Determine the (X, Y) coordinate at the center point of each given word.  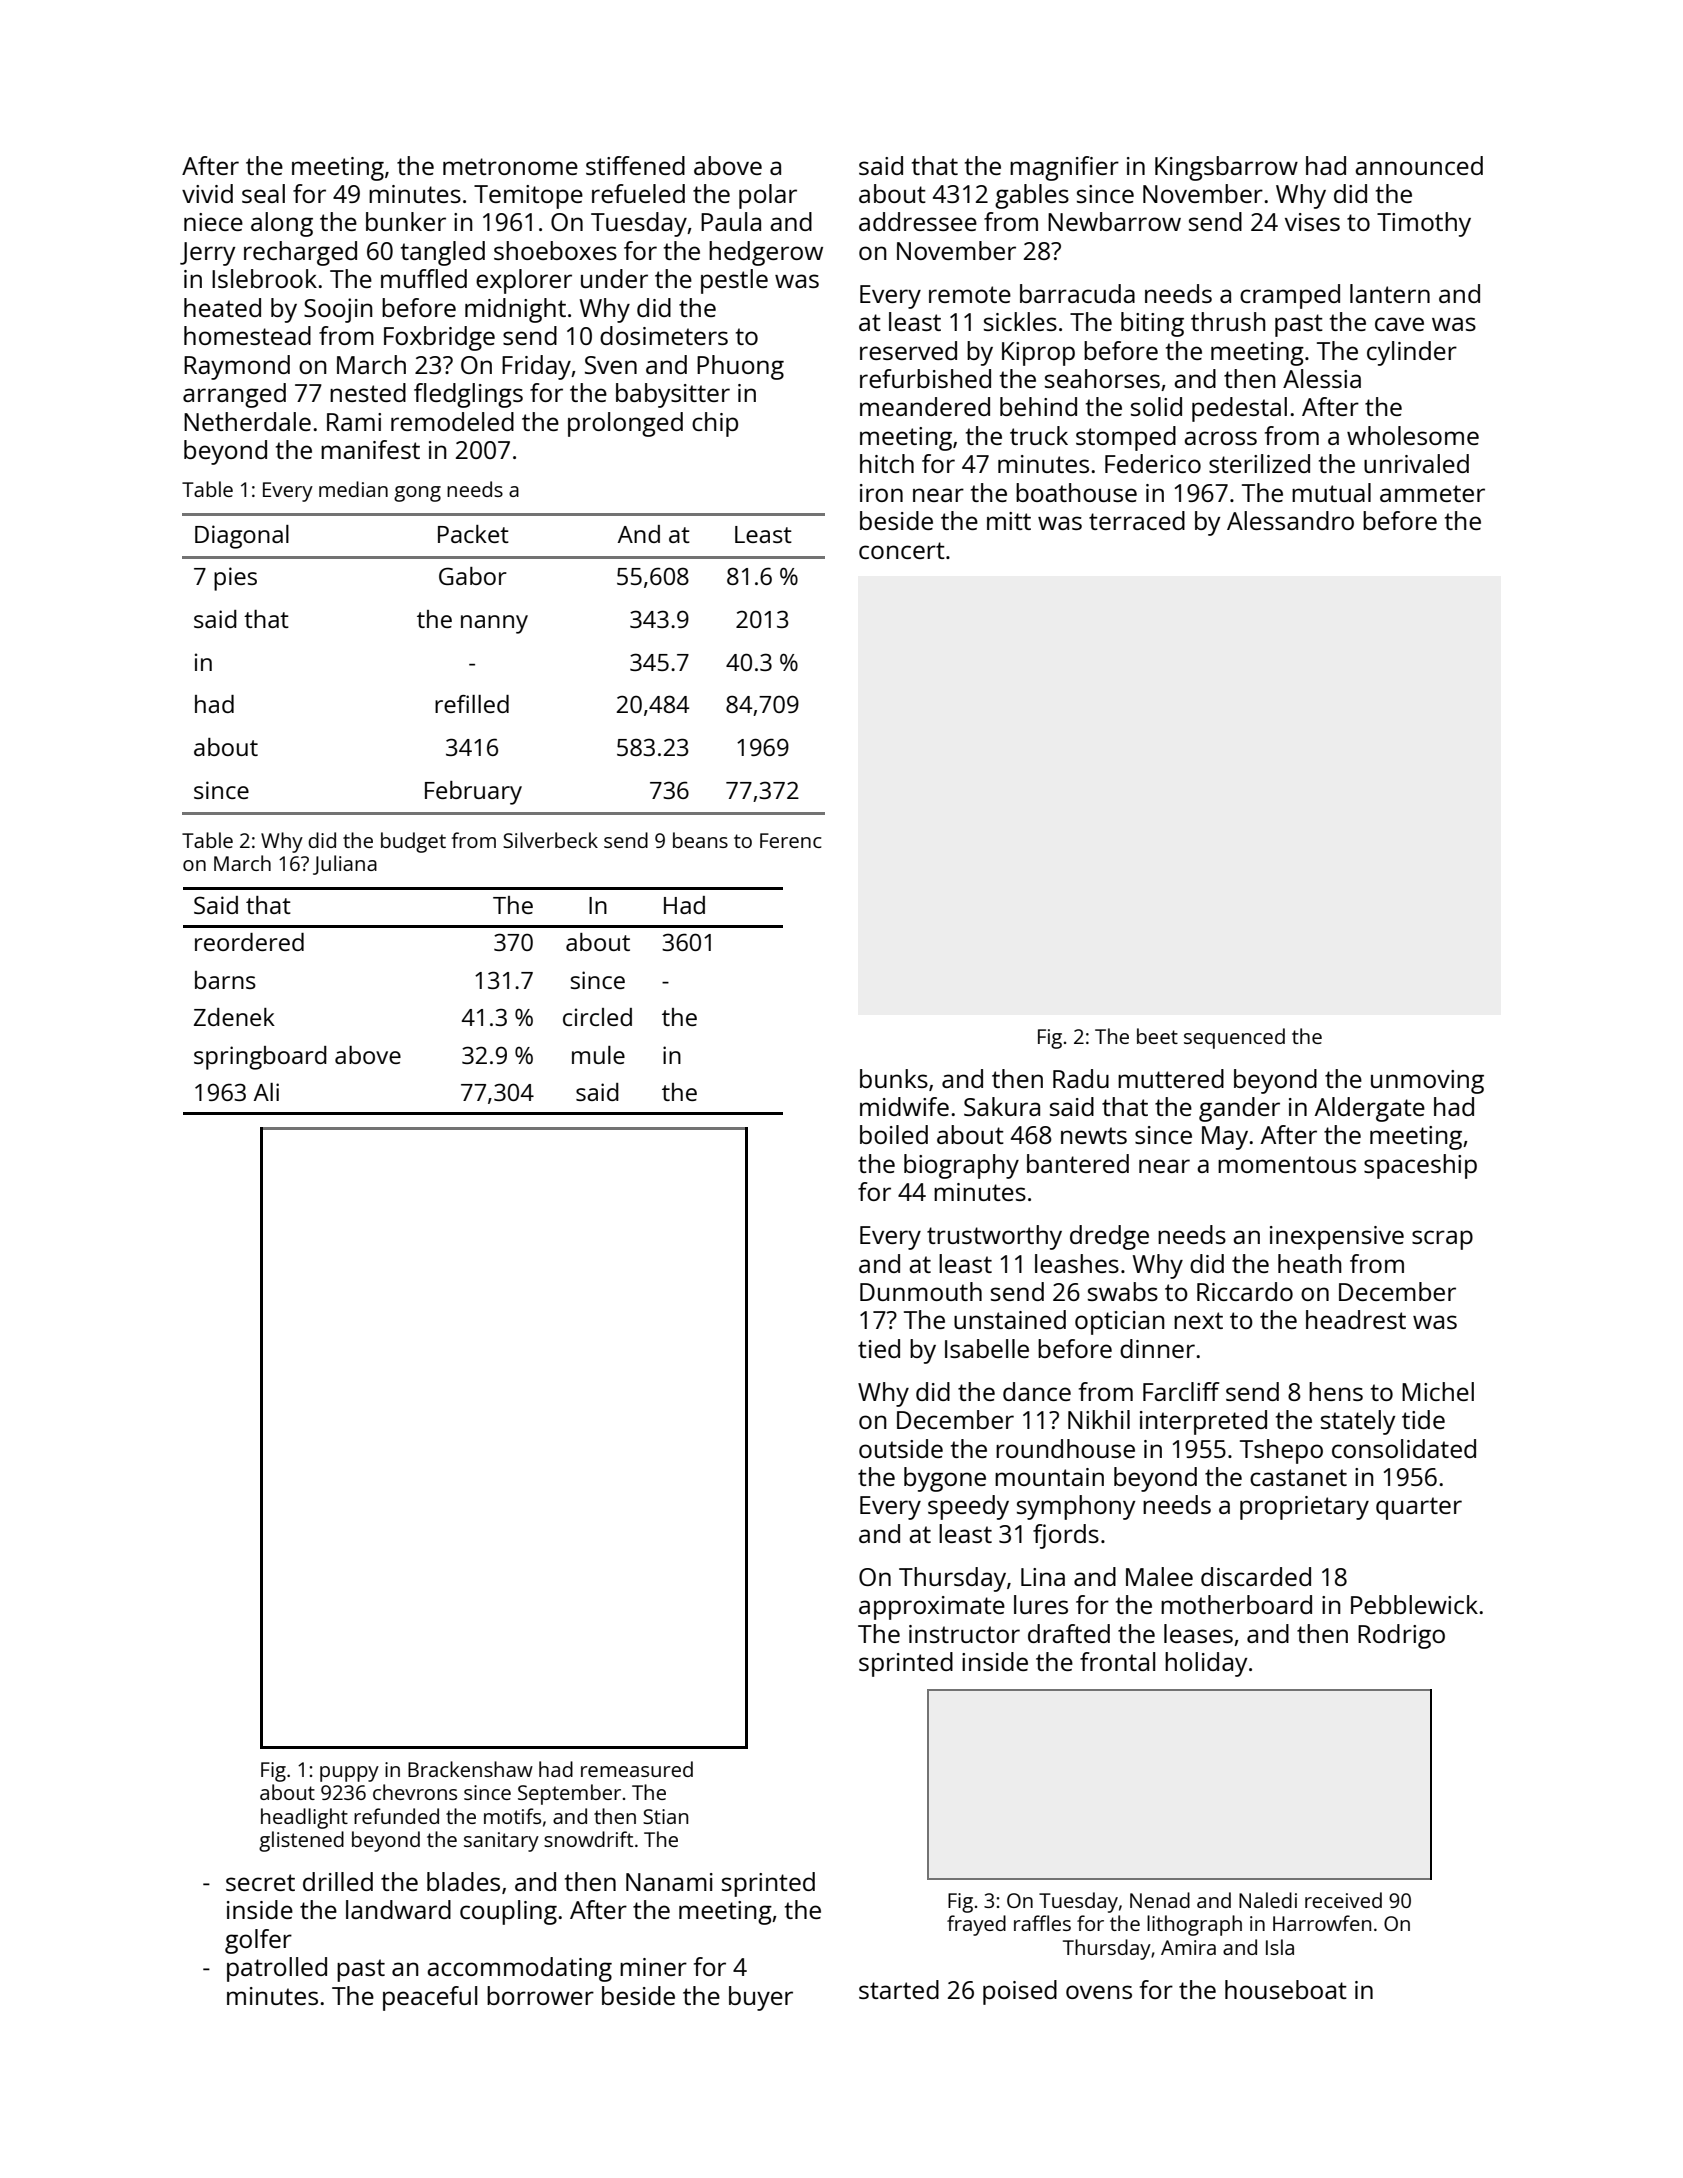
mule (598, 1055)
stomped (1126, 438)
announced (1419, 165)
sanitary (501, 1842)
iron (881, 493)
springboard (260, 1058)
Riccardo (1245, 1291)
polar (768, 196)
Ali (266, 1092)
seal (263, 193)
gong (417, 494)
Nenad (1160, 1900)
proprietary (1304, 1508)
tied (879, 1348)
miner (653, 1967)
